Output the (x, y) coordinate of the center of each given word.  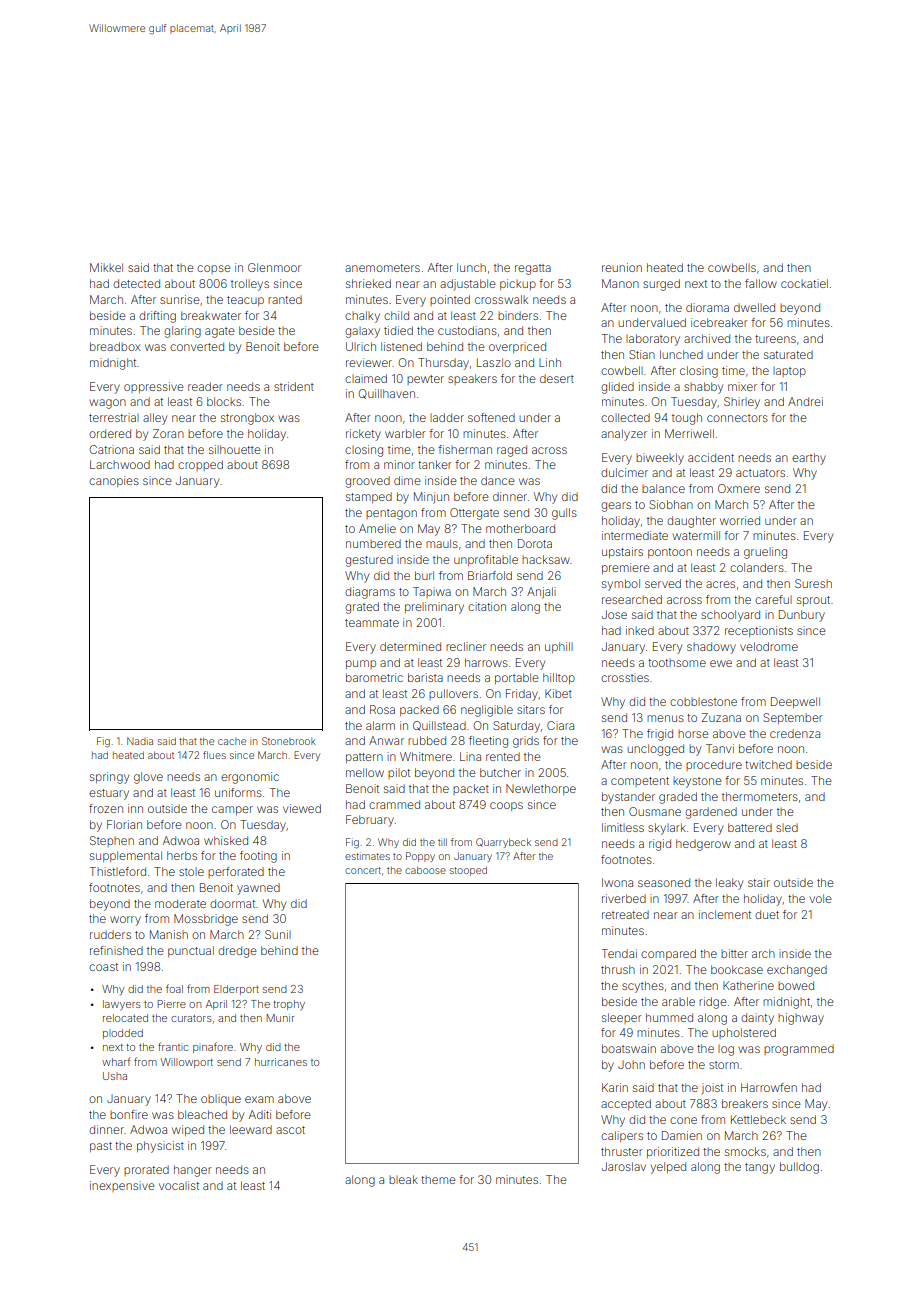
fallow (761, 283)
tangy (760, 1168)
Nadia (140, 741)
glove (148, 778)
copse (214, 269)
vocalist (179, 1185)
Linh (550, 362)
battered (750, 827)
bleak (403, 1179)
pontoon (670, 553)
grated (362, 608)
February (370, 821)
